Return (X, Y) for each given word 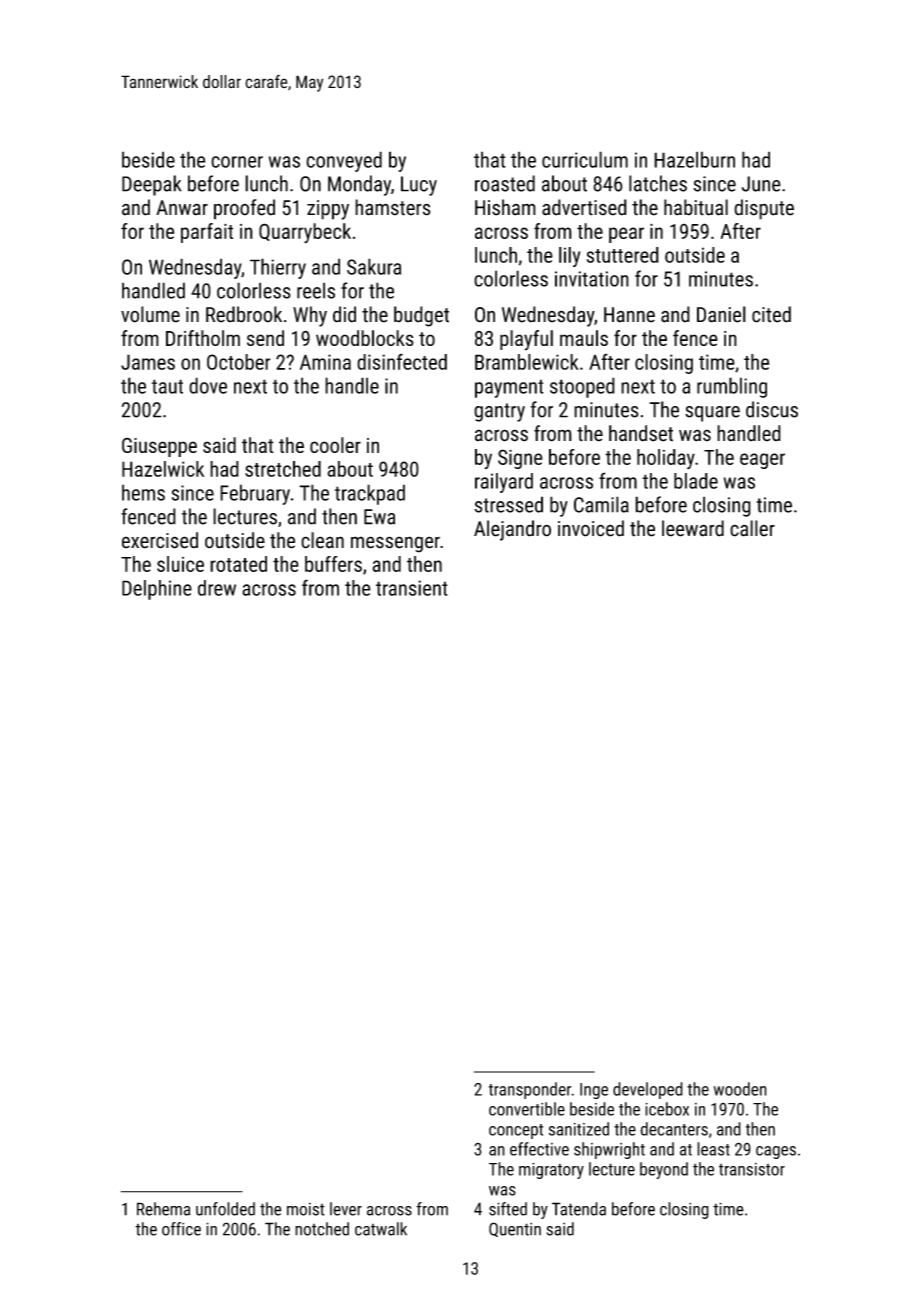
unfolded (225, 1209)
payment (509, 388)
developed (648, 1090)
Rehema (163, 1209)
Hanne (629, 315)
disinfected (402, 361)
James (148, 362)
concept (516, 1131)
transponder (530, 1090)
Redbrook (244, 314)
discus (772, 409)
